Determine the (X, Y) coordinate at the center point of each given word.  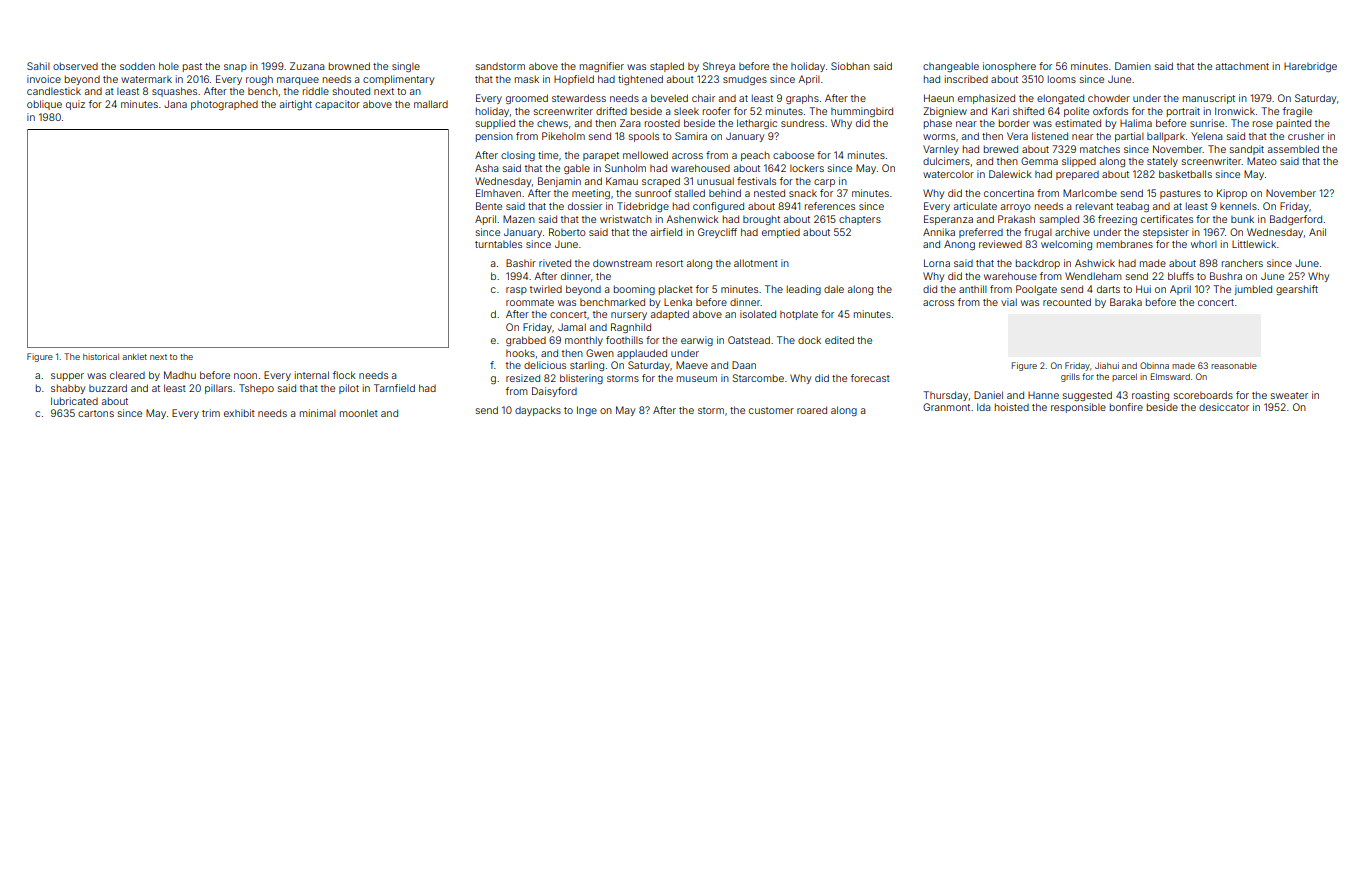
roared (812, 410)
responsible (1078, 408)
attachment (1242, 66)
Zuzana (307, 66)
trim (211, 413)
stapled (667, 67)
